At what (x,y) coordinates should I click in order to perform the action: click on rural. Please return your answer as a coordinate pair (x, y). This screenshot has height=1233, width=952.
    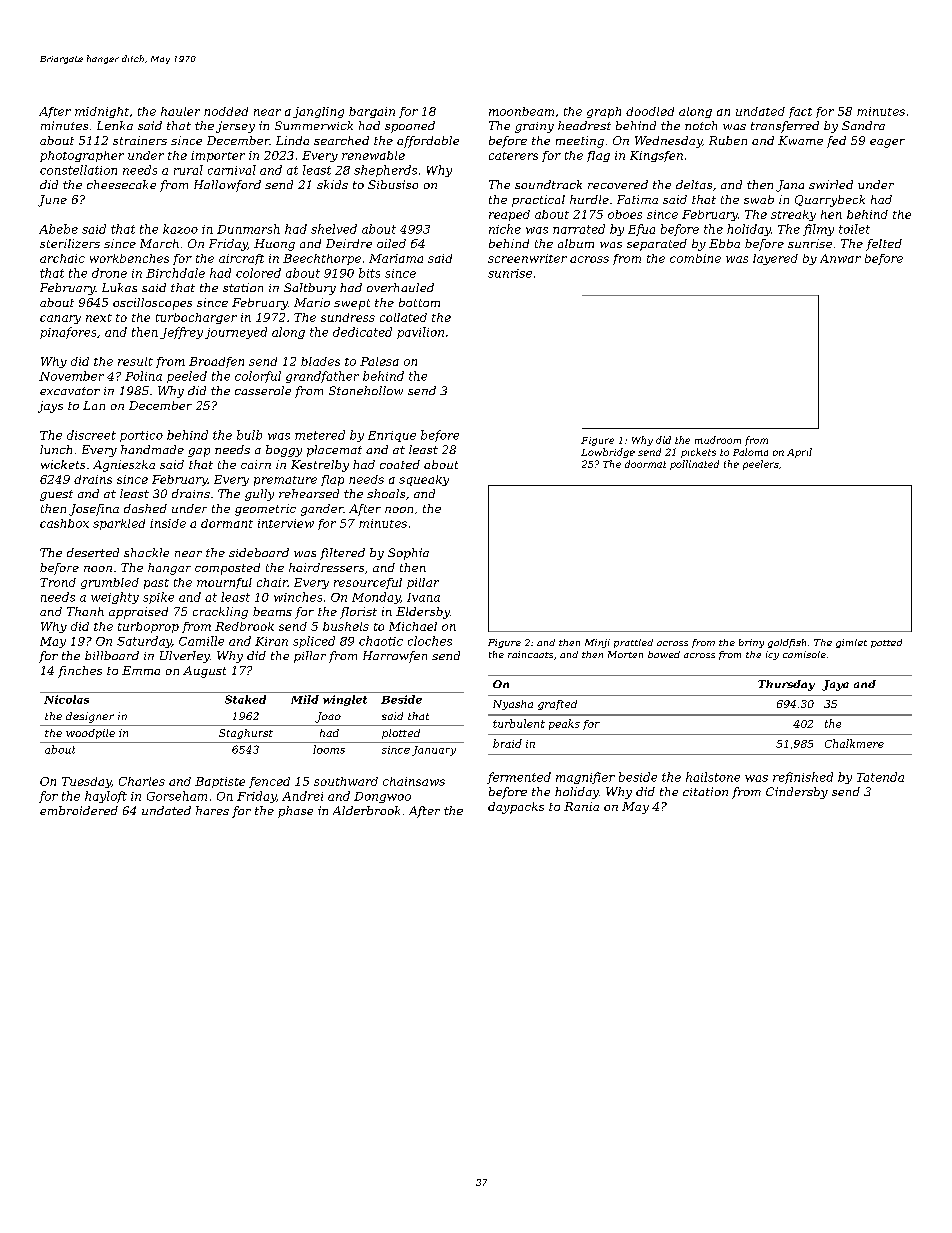
    Looking at the image, I should click on (188, 170).
